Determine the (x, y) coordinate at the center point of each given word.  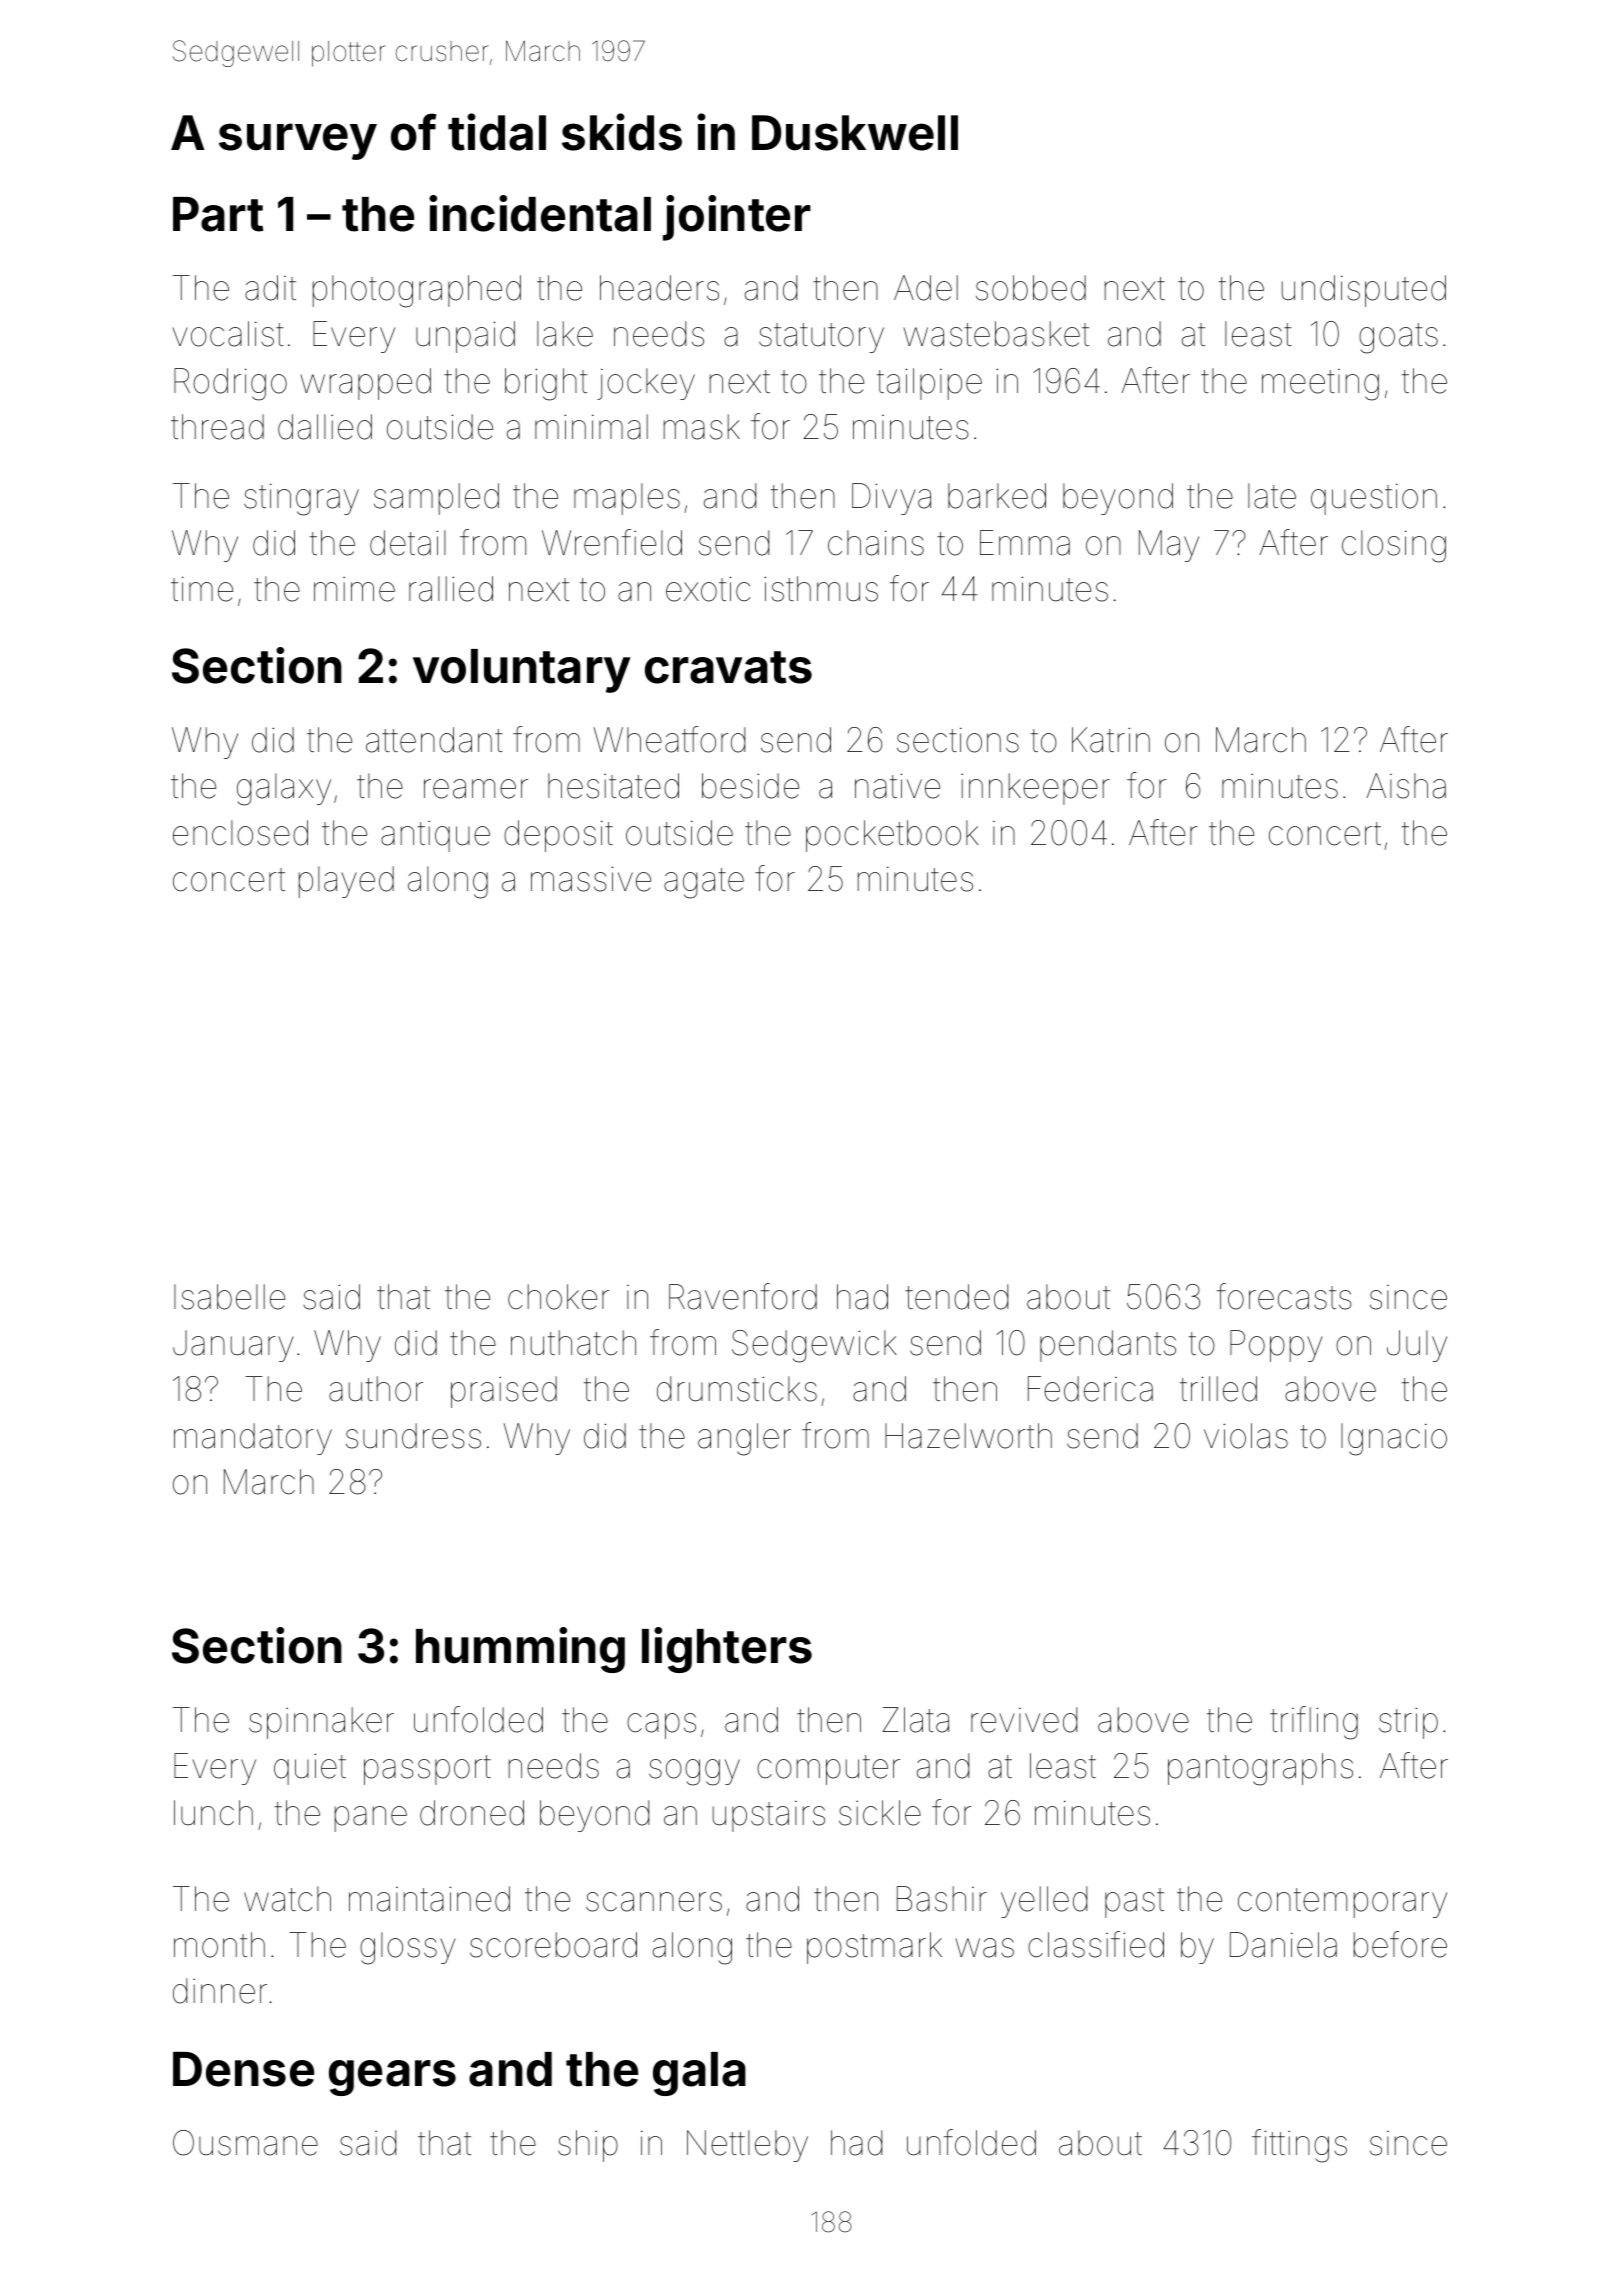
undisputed (1364, 291)
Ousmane (245, 2143)
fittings (1299, 2146)
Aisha (1406, 786)
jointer (737, 218)
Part (218, 214)
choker (559, 1297)
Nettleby (747, 2146)
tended (956, 1297)
